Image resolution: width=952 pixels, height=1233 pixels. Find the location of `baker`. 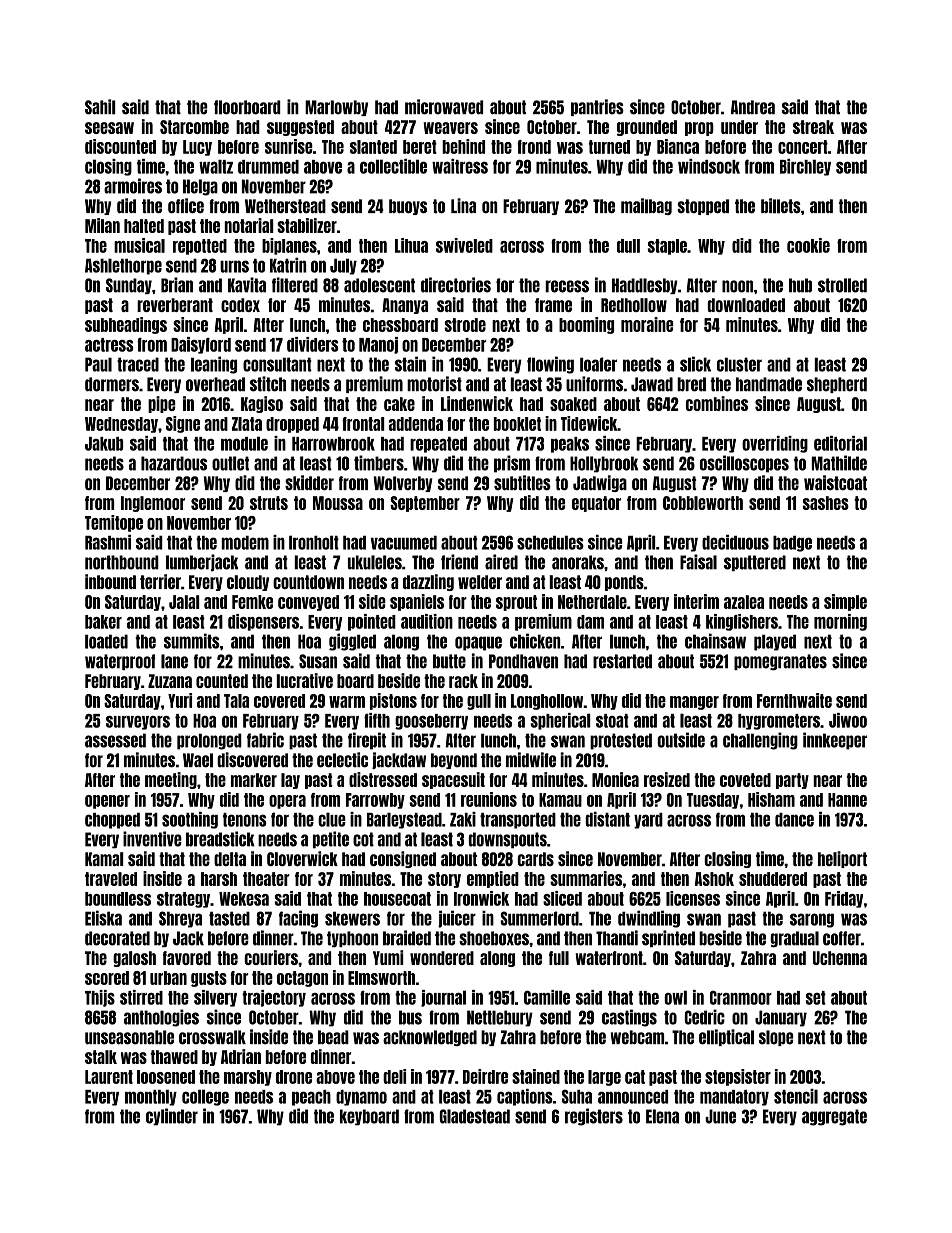

baker is located at coordinates (103, 622).
